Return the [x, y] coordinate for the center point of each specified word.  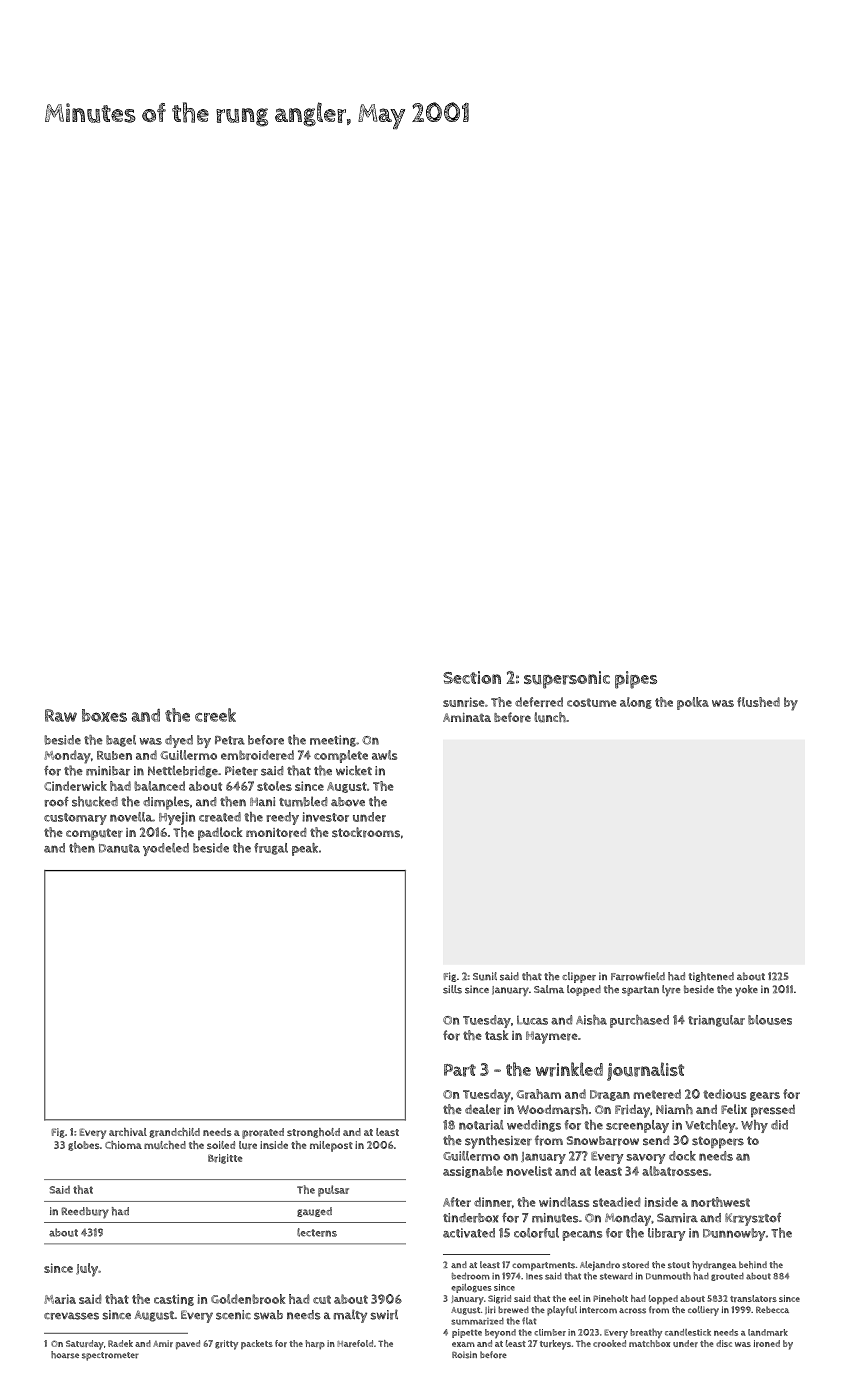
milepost [331, 1146]
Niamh [674, 1109]
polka [693, 703]
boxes [104, 715]
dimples [166, 803]
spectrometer [110, 1356]
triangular [716, 1021]
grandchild [174, 1133]
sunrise [464, 702]
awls [384, 755]
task [496, 1035]
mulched [165, 1145]
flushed [758, 702]
